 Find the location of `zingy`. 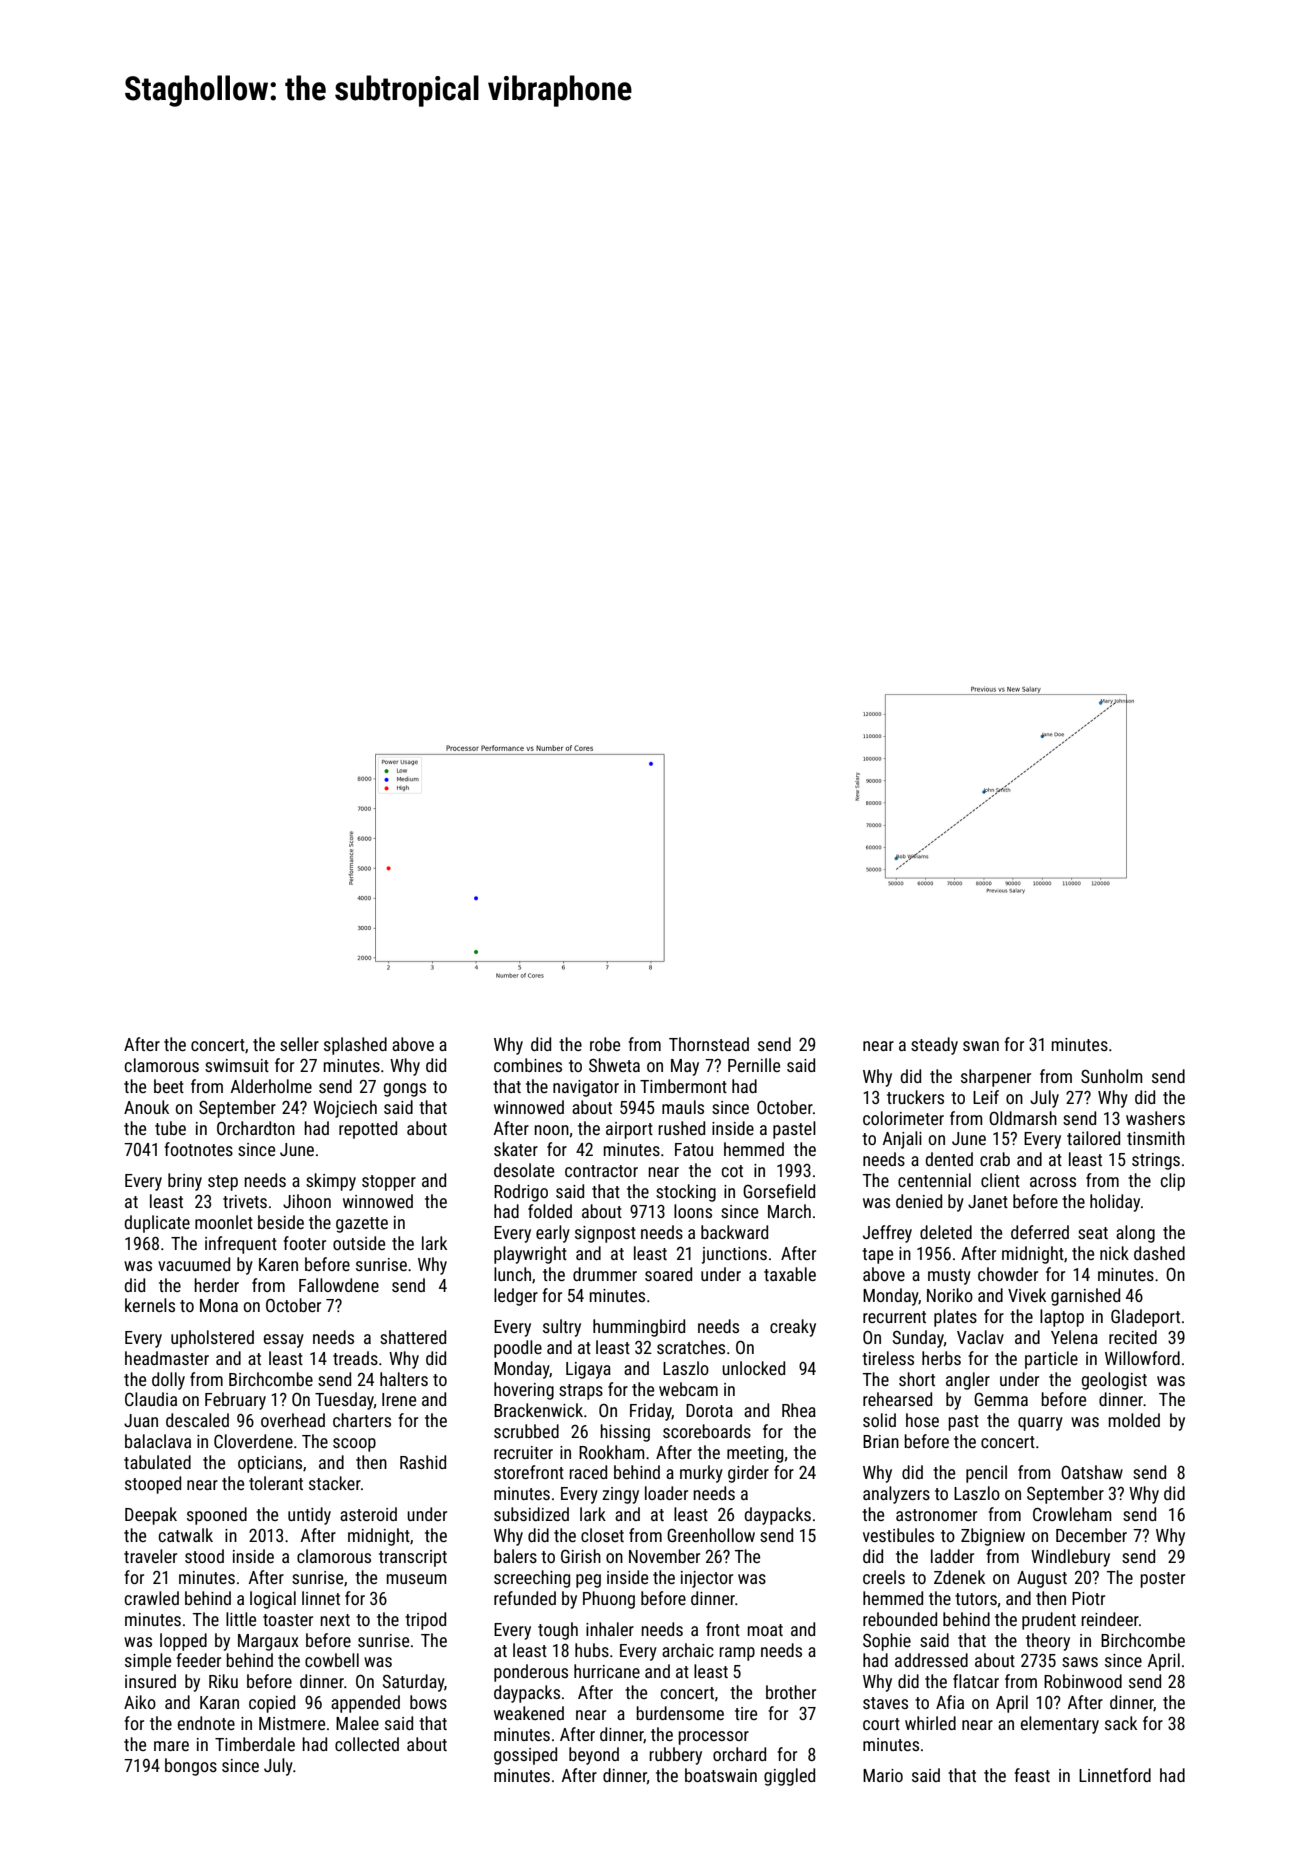

zingy is located at coordinates (620, 1495).
